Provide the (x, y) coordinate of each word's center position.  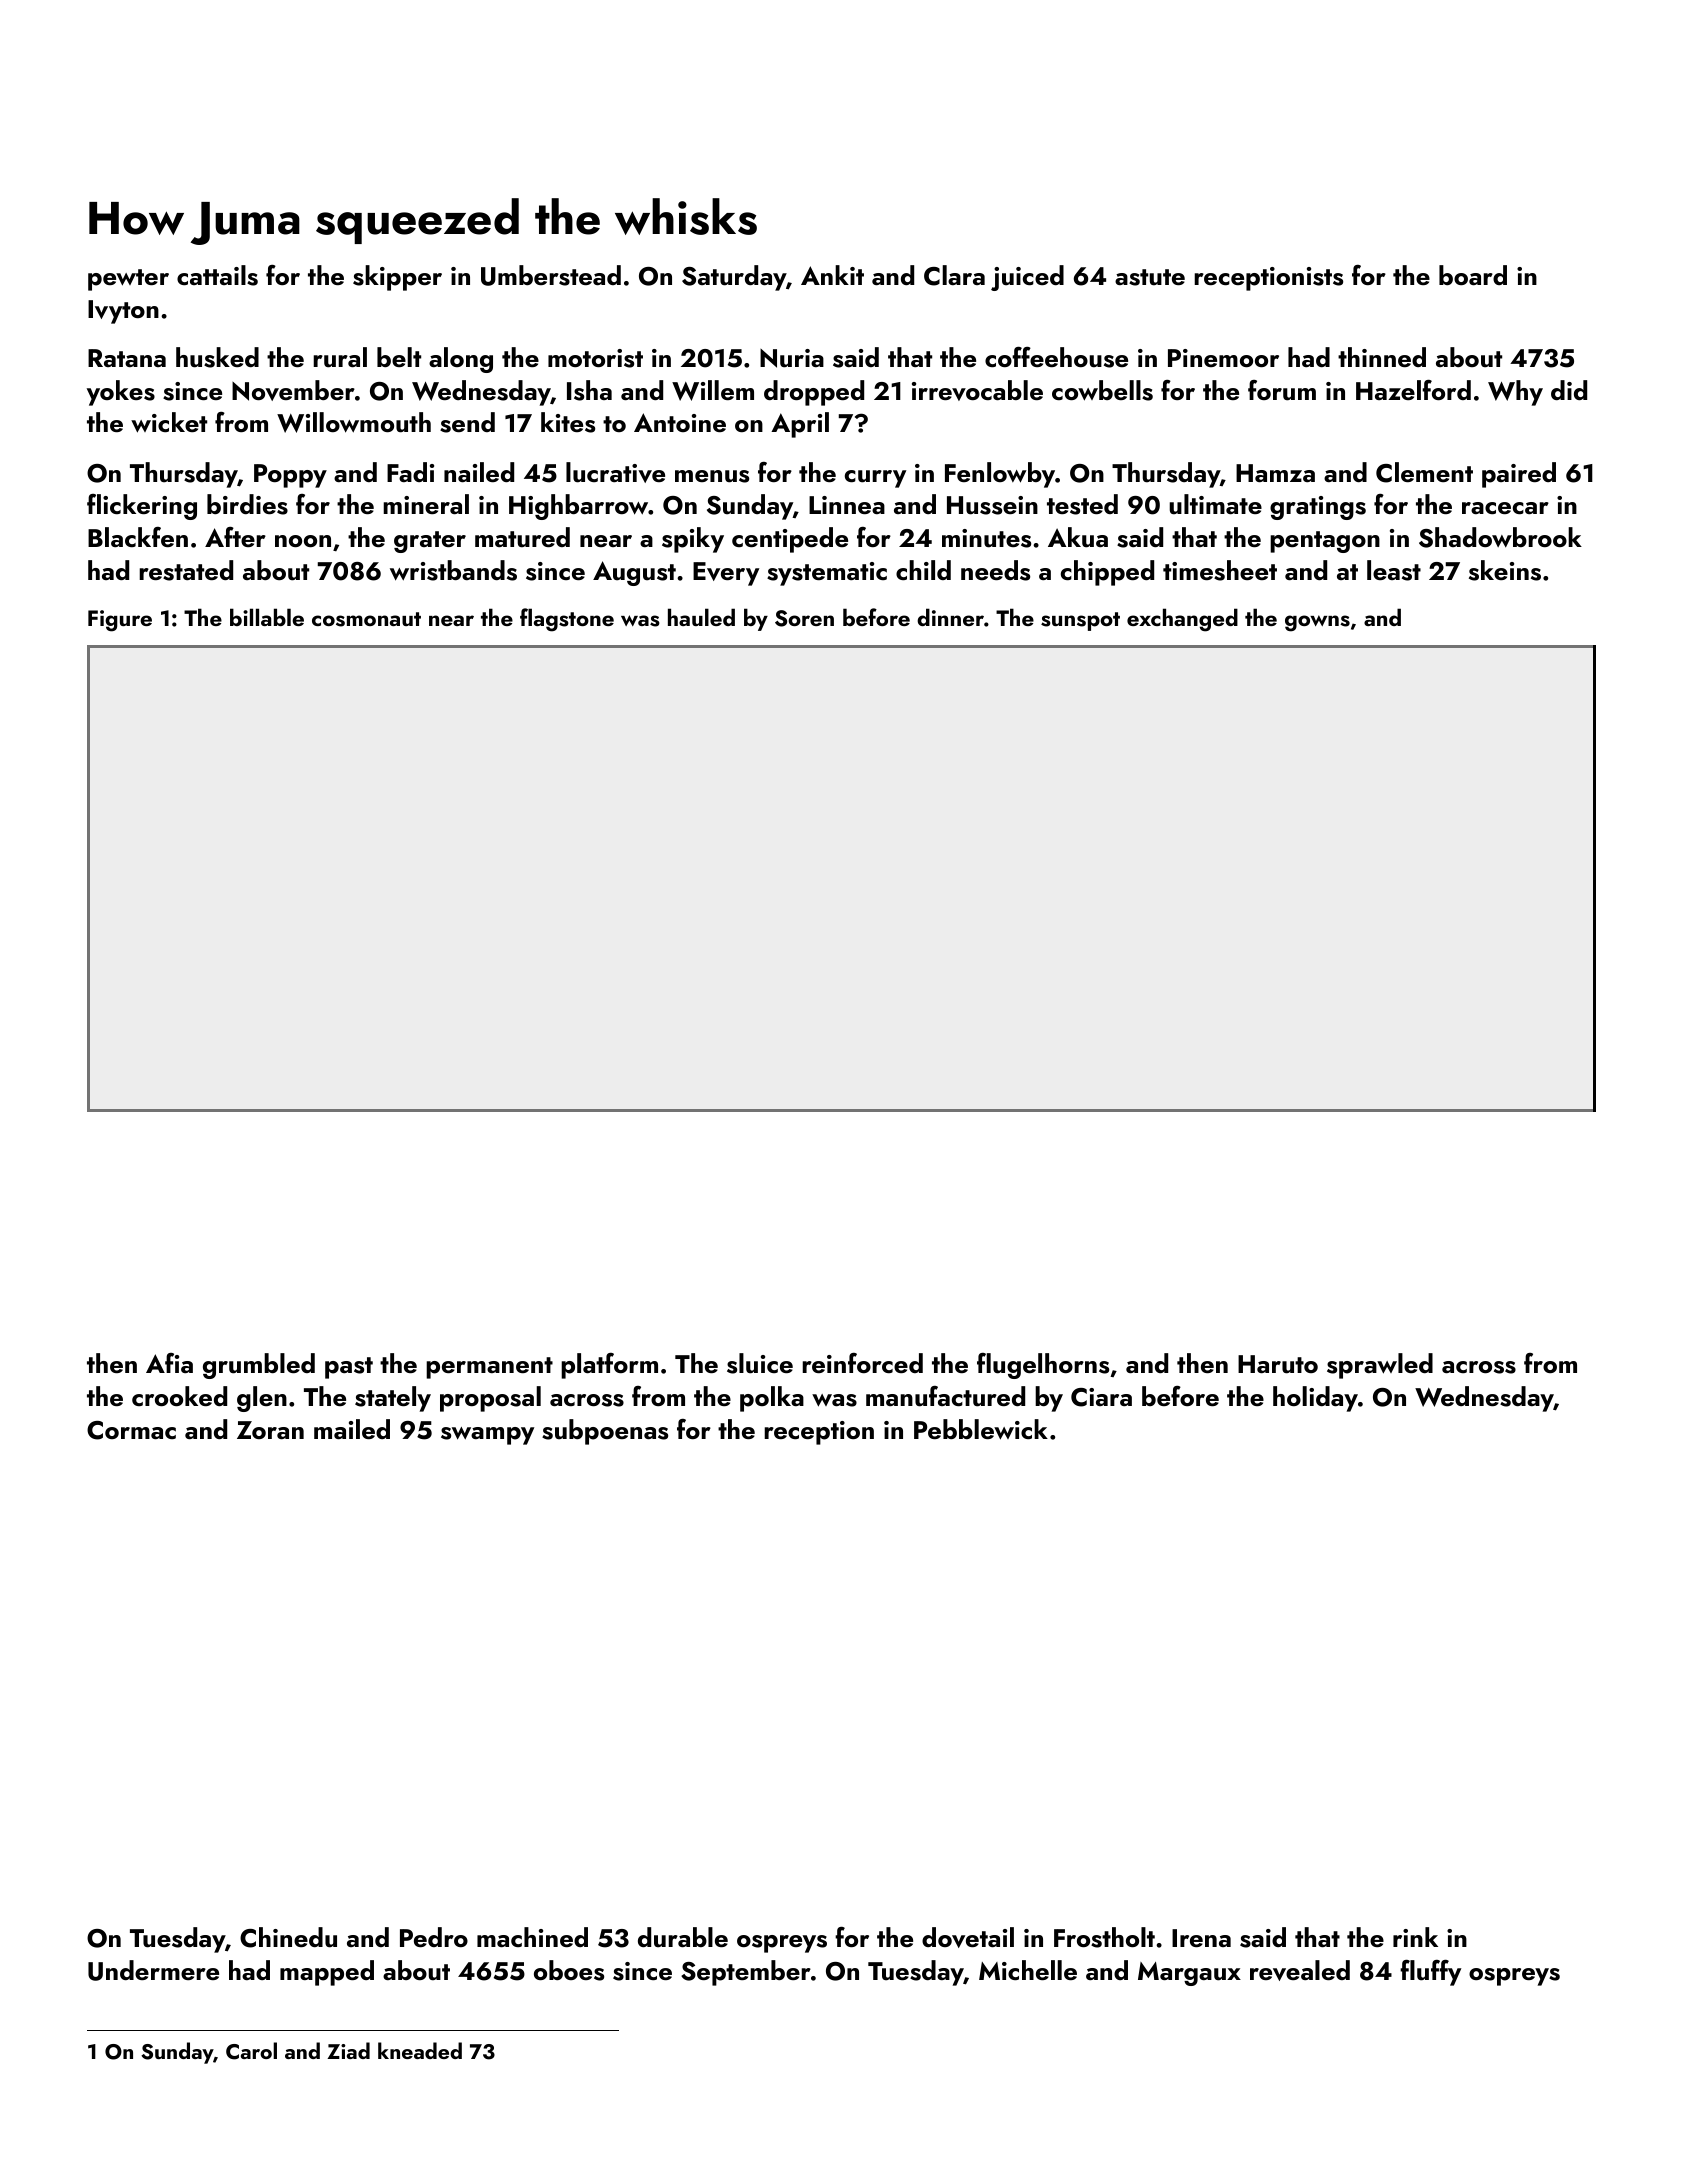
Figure (120, 621)
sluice (760, 1363)
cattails (217, 275)
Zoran (270, 1430)
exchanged (1182, 620)
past (349, 1368)
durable (683, 1937)
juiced (1027, 278)
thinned (1382, 357)
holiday (1315, 1399)
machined (532, 1937)
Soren (804, 618)
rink (1415, 1937)
